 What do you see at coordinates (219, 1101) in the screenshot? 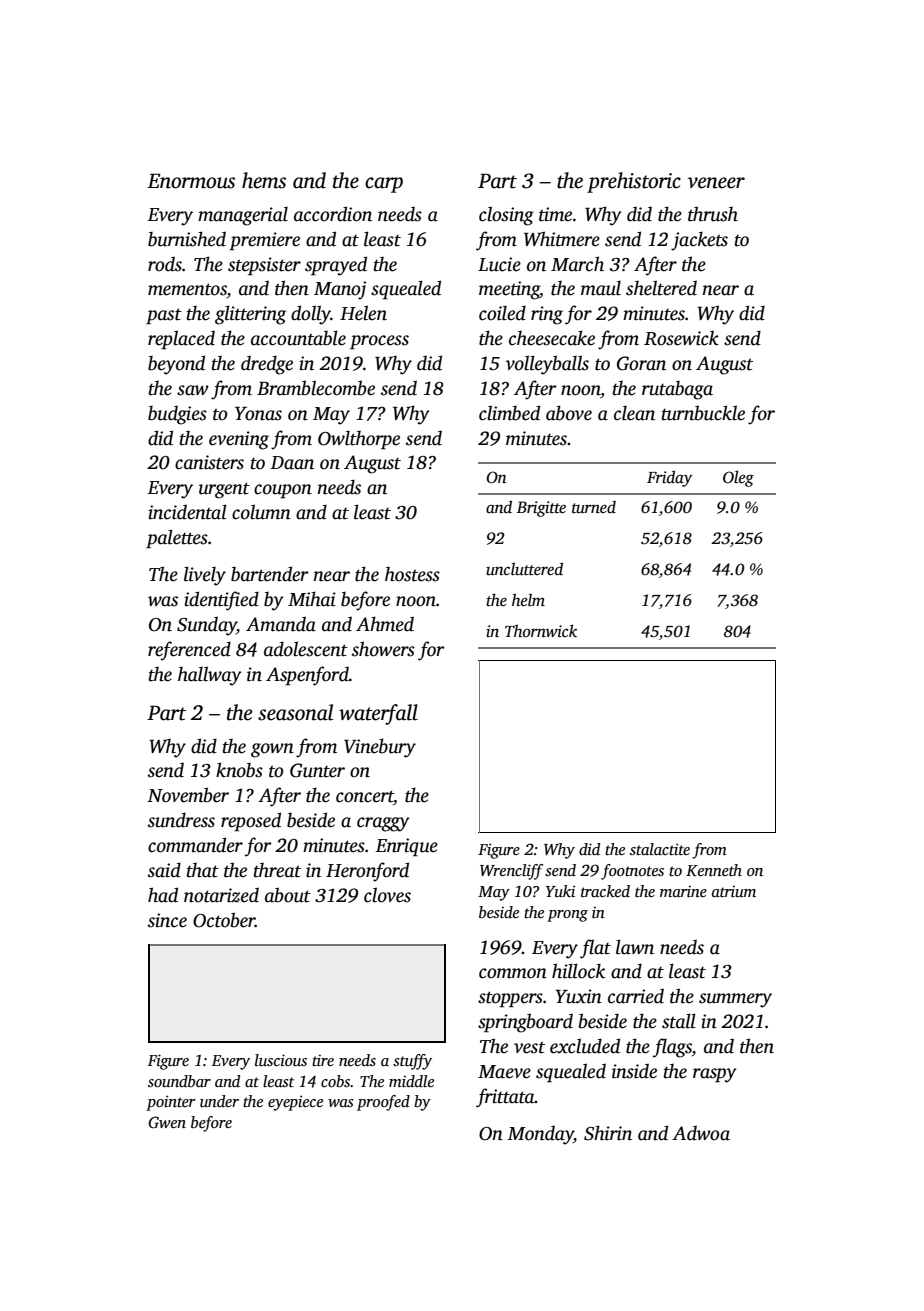
I see `under` at bounding box center [219, 1101].
